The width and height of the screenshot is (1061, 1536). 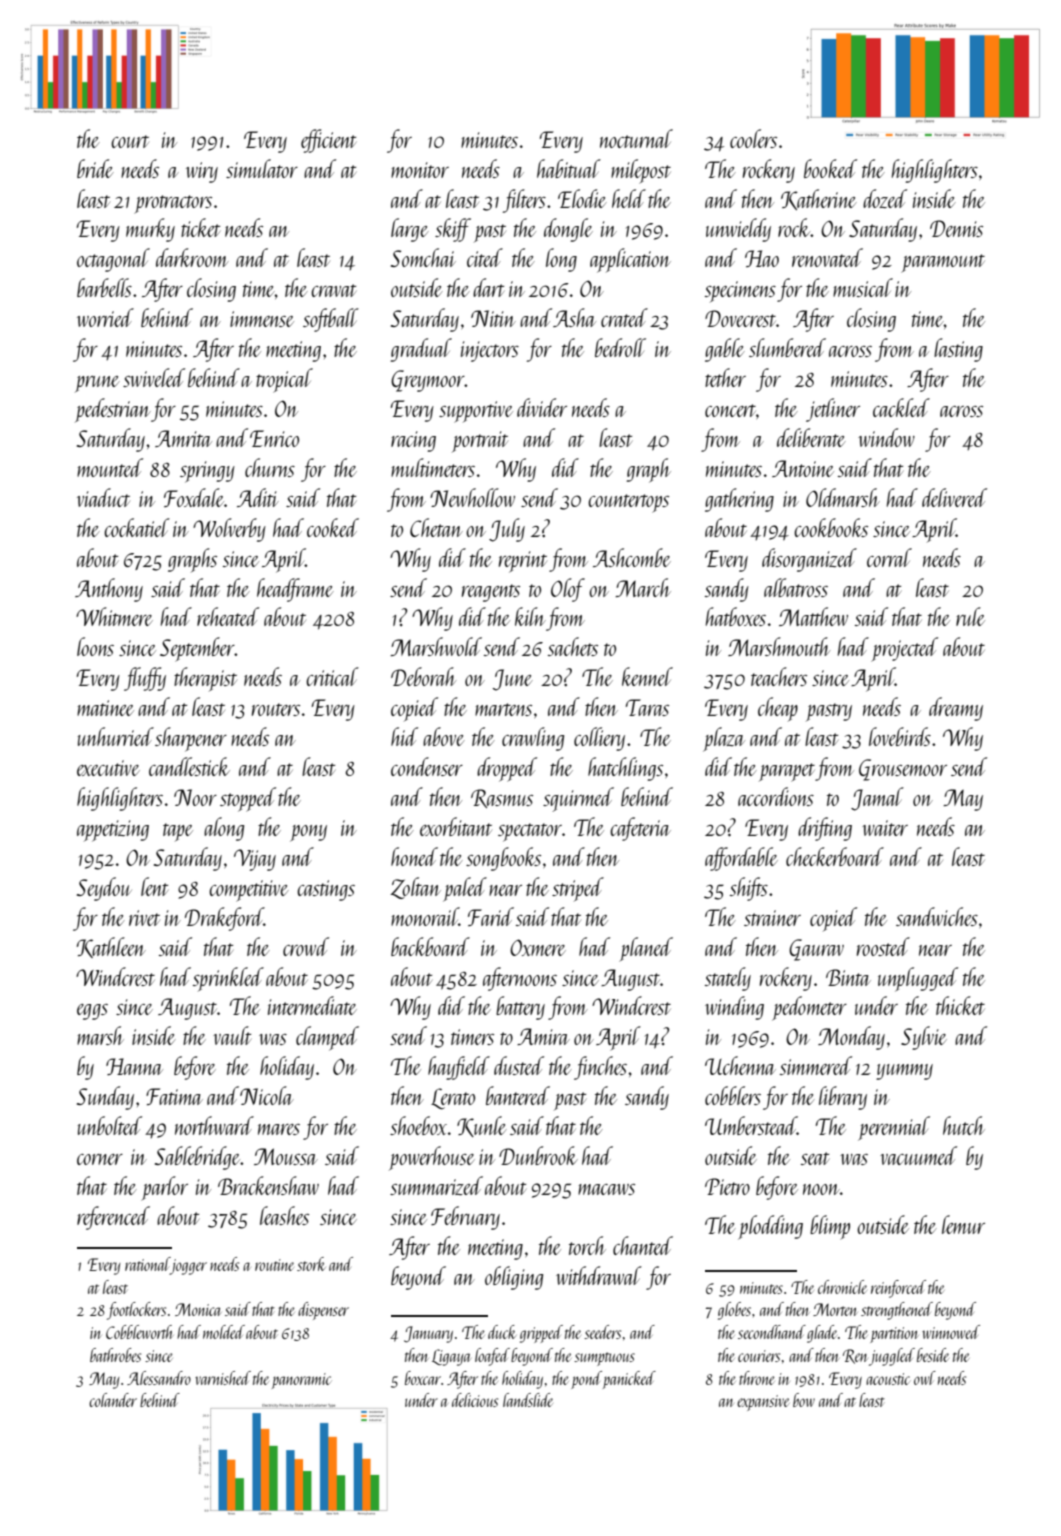 I want to click on dispenser, so click(x=323, y=1311).
